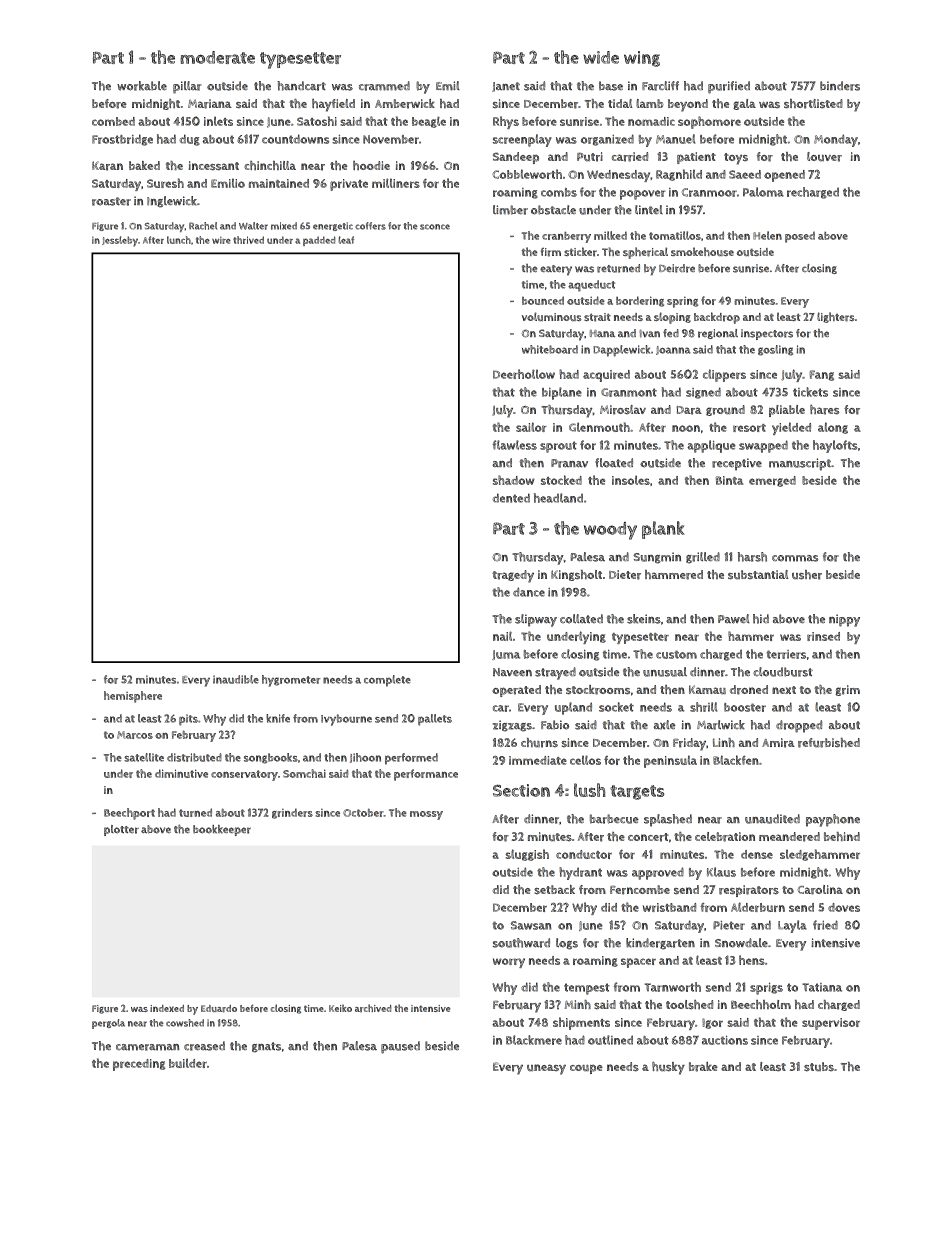  What do you see at coordinates (538, 760) in the screenshot?
I see `immediate` at bounding box center [538, 760].
